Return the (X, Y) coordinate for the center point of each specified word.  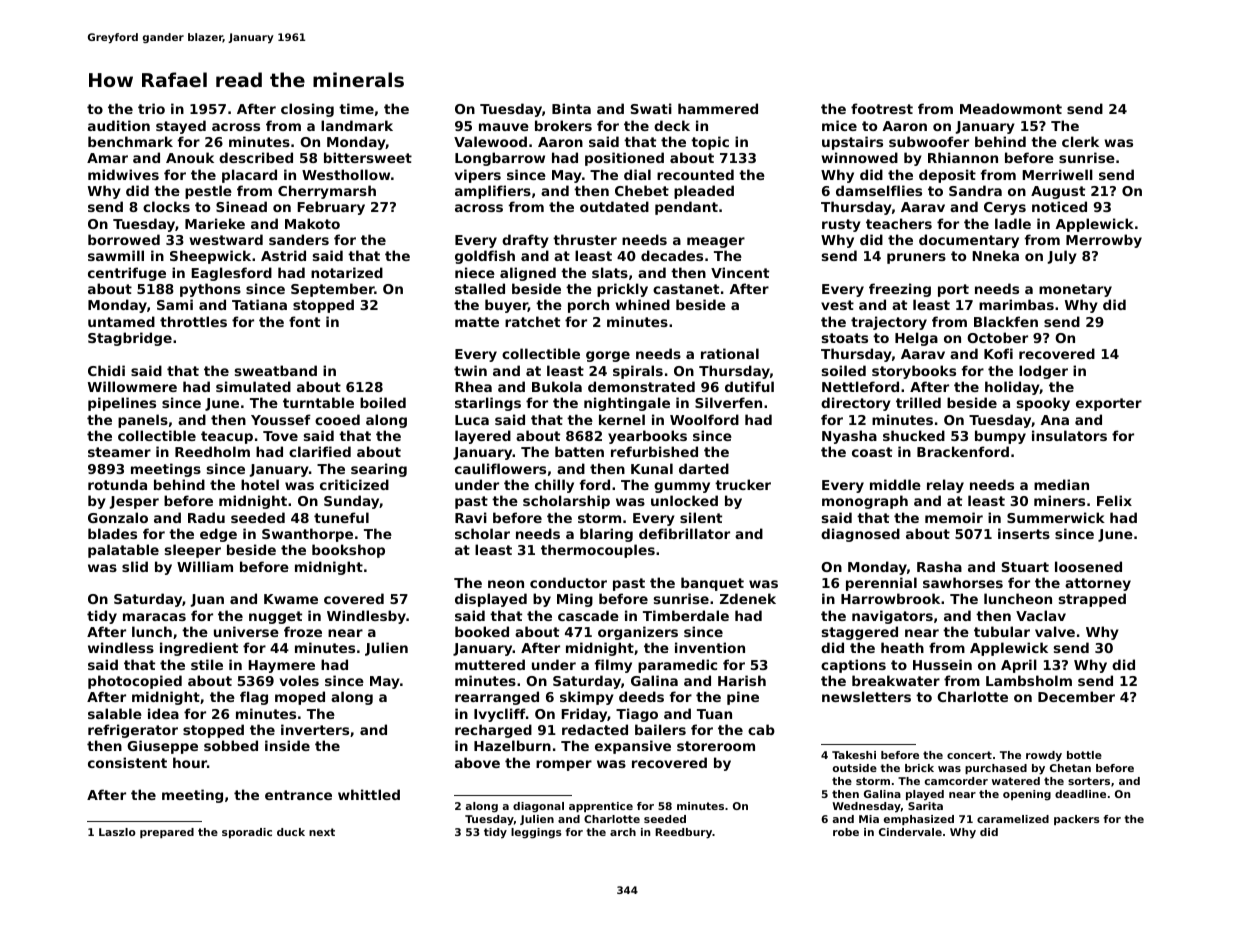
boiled (383, 402)
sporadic (247, 833)
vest (837, 305)
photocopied (135, 682)
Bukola (557, 386)
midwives (123, 174)
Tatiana (259, 304)
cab (761, 729)
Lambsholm (1029, 680)
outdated (614, 206)
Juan (207, 600)
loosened (1088, 566)
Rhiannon (963, 157)
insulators (1069, 435)
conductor (568, 582)
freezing (900, 290)
